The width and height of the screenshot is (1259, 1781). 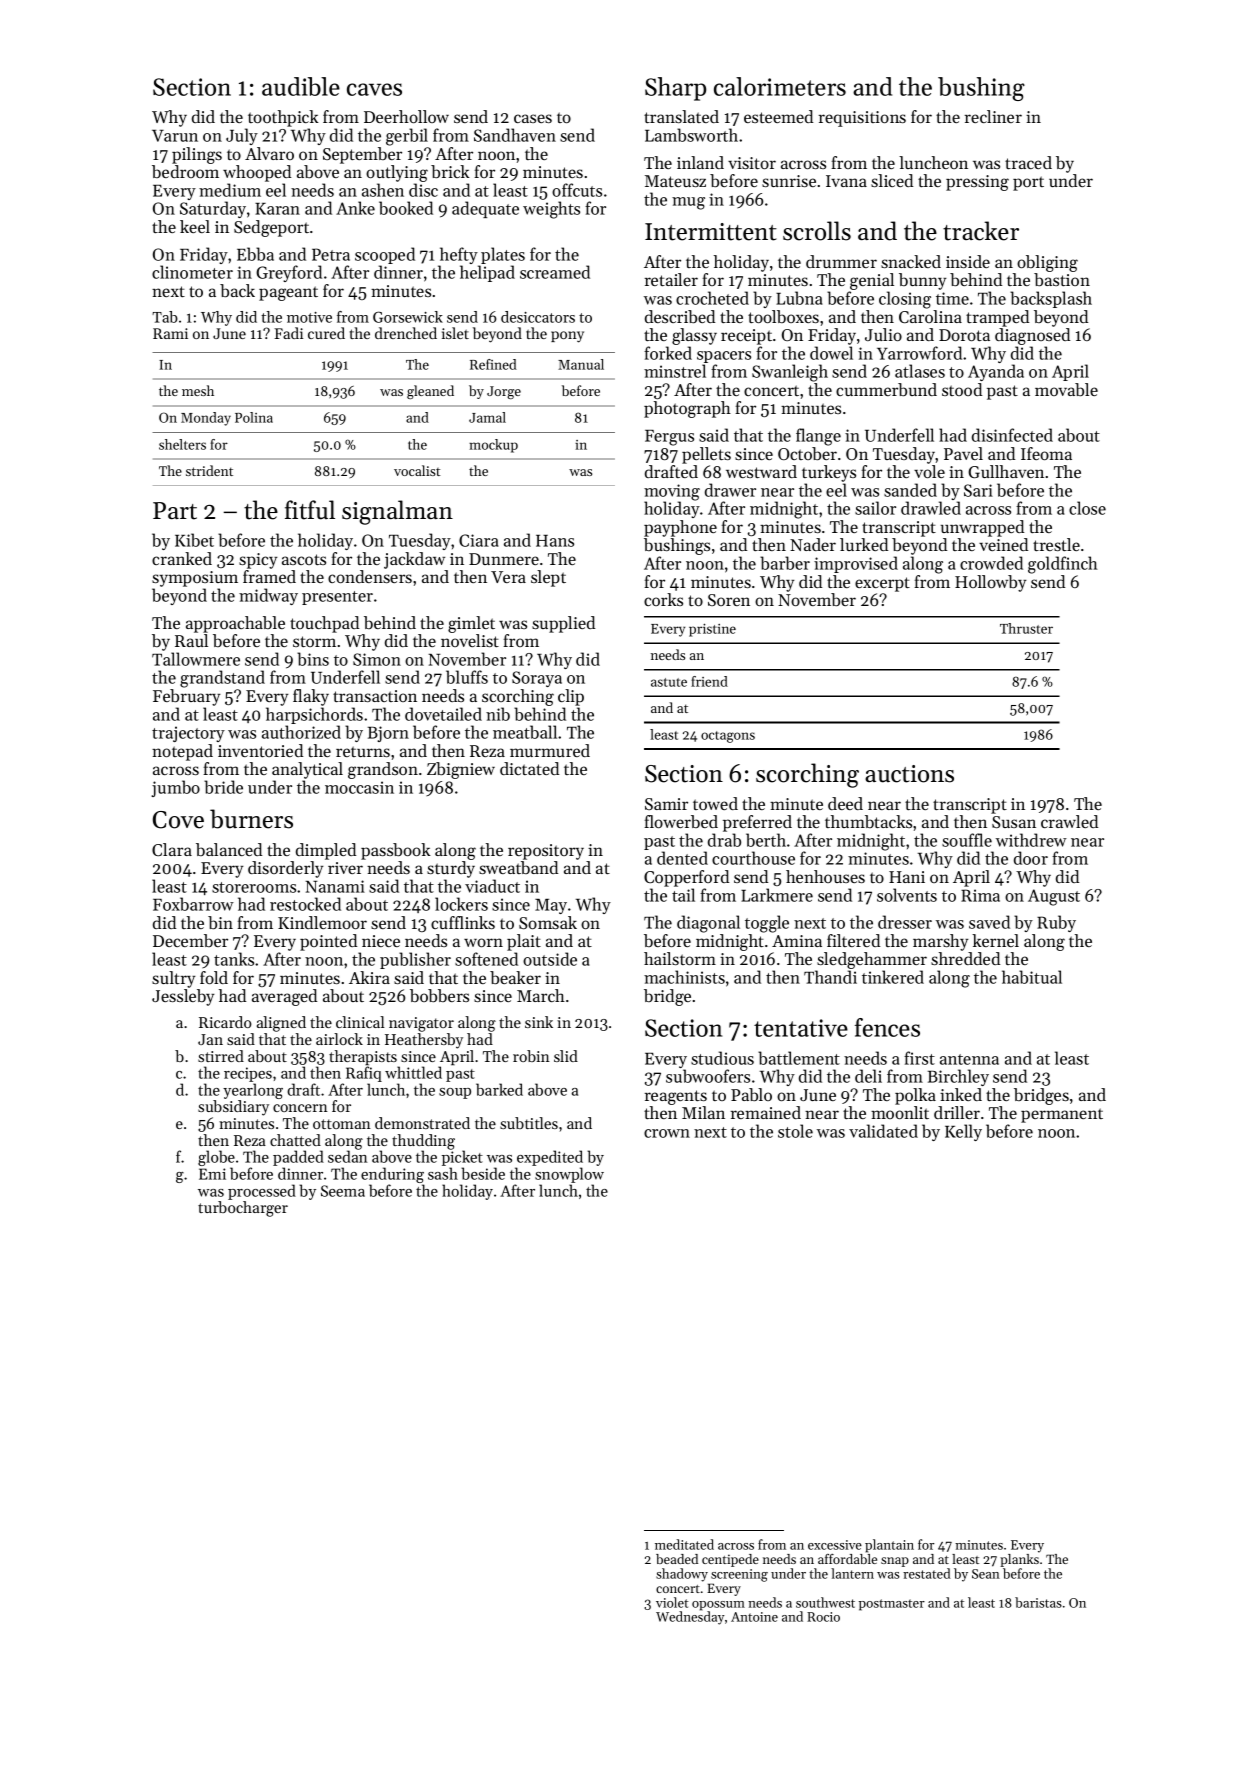 I want to click on recliner, so click(x=993, y=116).
